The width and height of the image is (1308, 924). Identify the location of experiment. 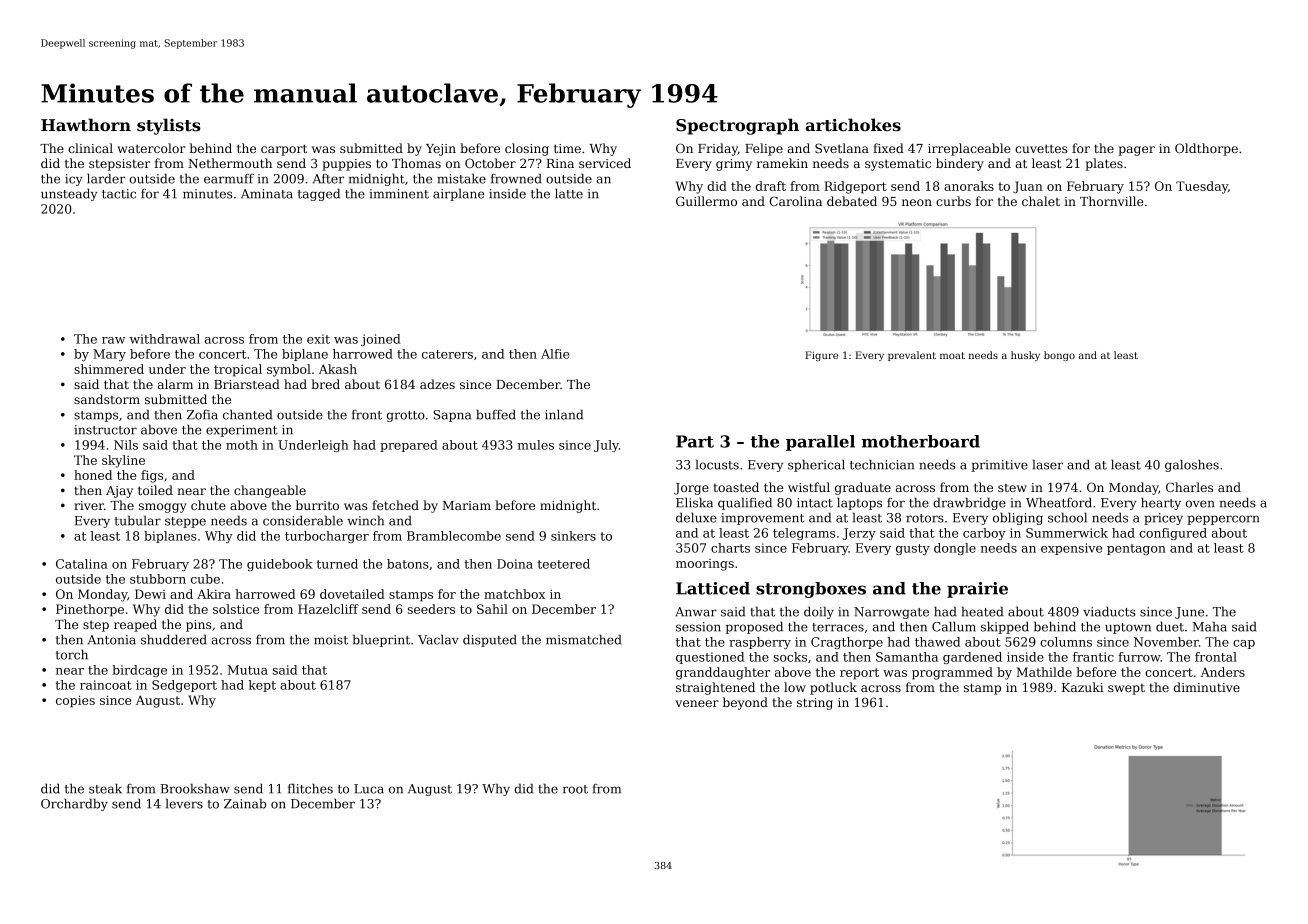
(242, 431).
